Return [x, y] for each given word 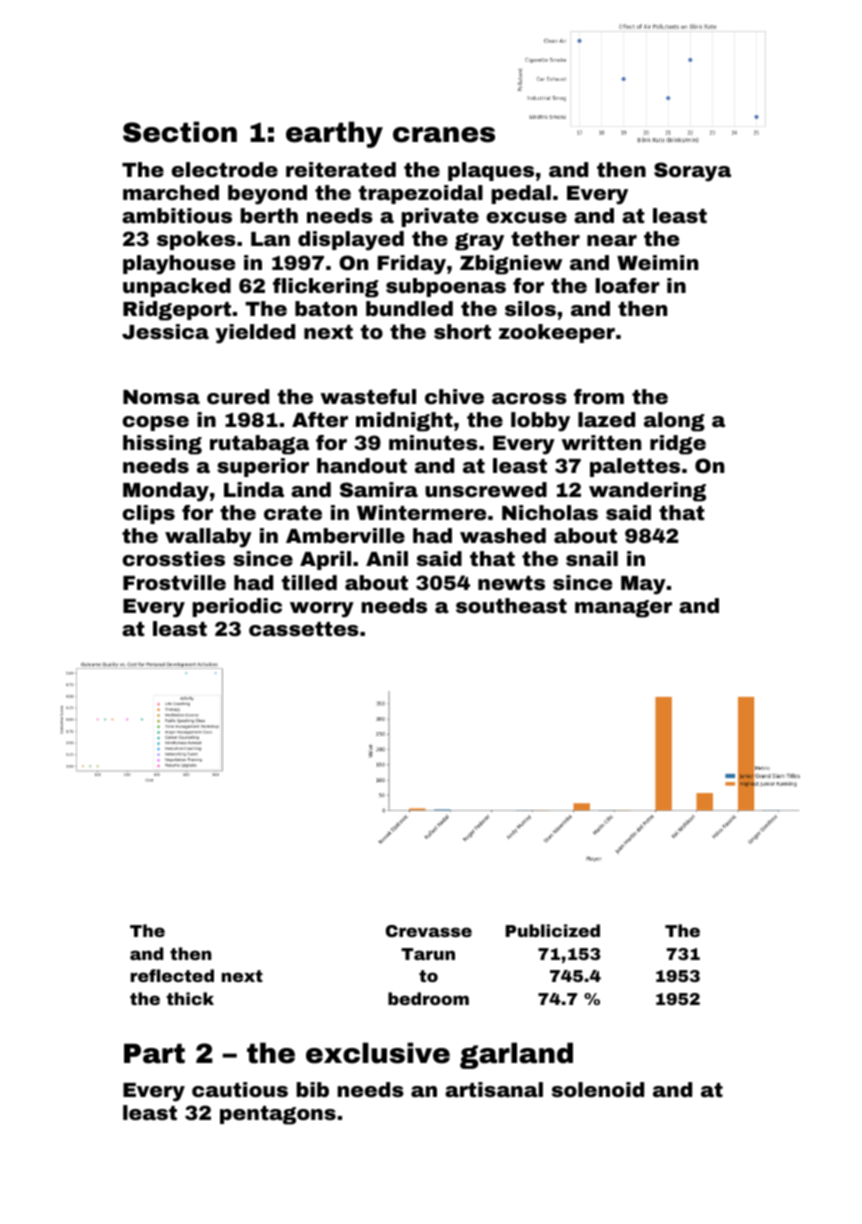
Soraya [692, 172]
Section [180, 132]
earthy [334, 134]
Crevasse [429, 931]
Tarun [428, 954]
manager [623, 609]
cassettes [304, 629]
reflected [172, 975]
